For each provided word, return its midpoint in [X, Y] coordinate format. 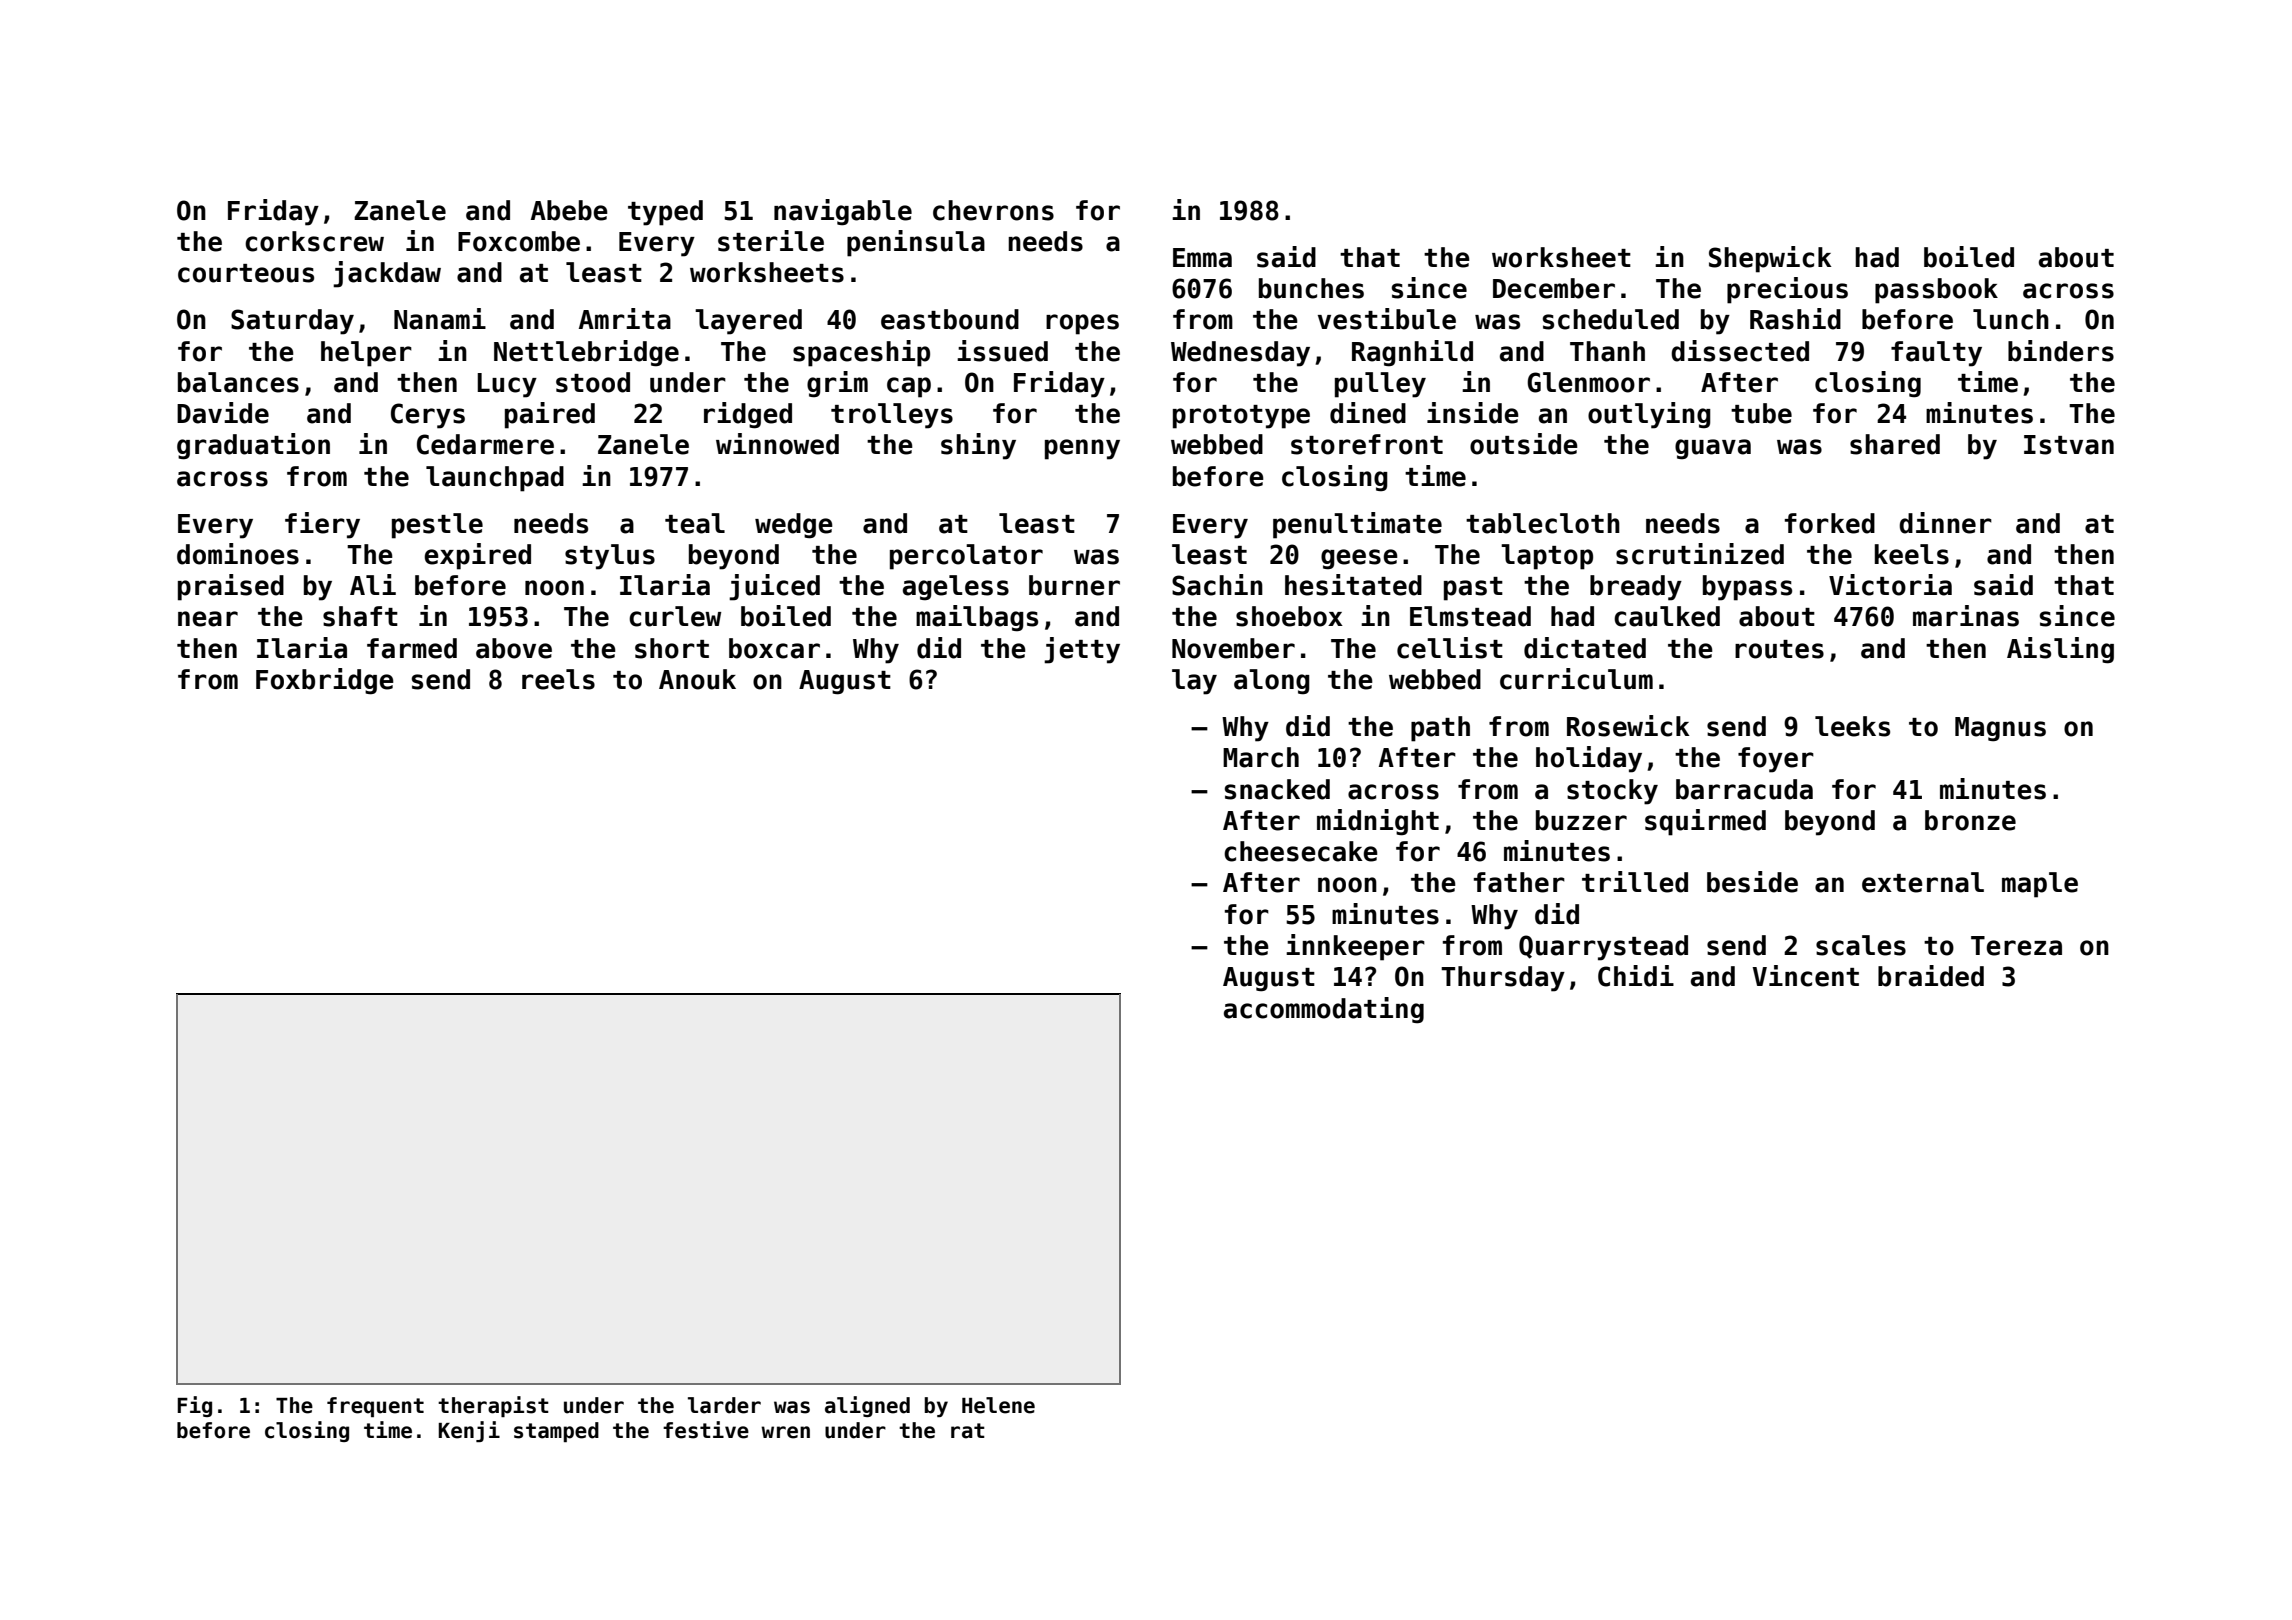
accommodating [1324, 1010]
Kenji [469, 1431]
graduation [253, 446]
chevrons [993, 210]
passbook [1936, 291]
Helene [998, 1405]
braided [1931, 976]
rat [968, 1431]
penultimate [1357, 525]
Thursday [1503, 979]
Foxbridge [325, 681]
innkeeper [1355, 947]
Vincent [1805, 976]
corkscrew [314, 241]
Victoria [1890, 585]
